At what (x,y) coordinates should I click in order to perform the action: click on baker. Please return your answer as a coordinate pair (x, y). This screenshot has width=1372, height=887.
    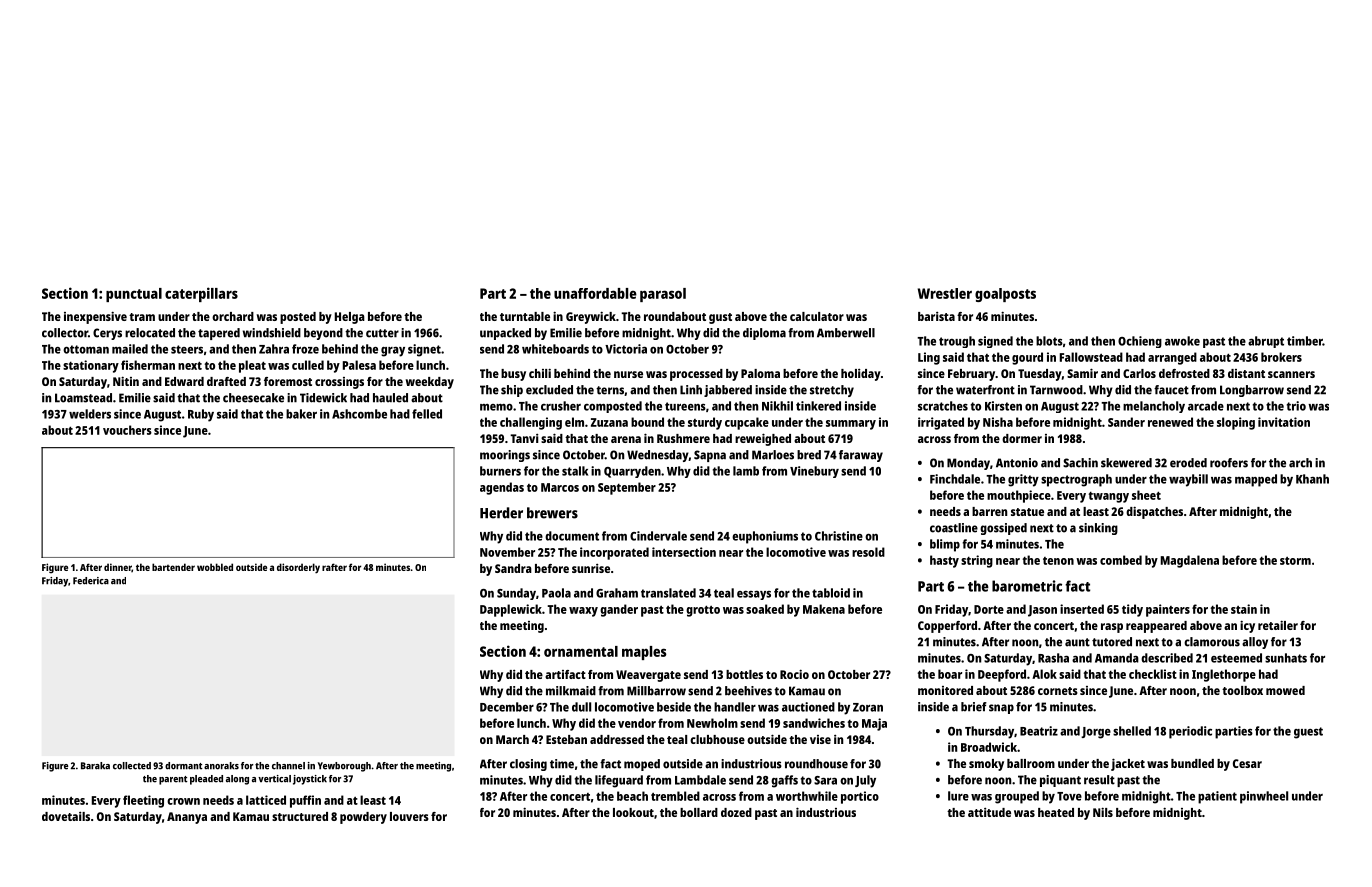
    Looking at the image, I should click on (301, 414).
